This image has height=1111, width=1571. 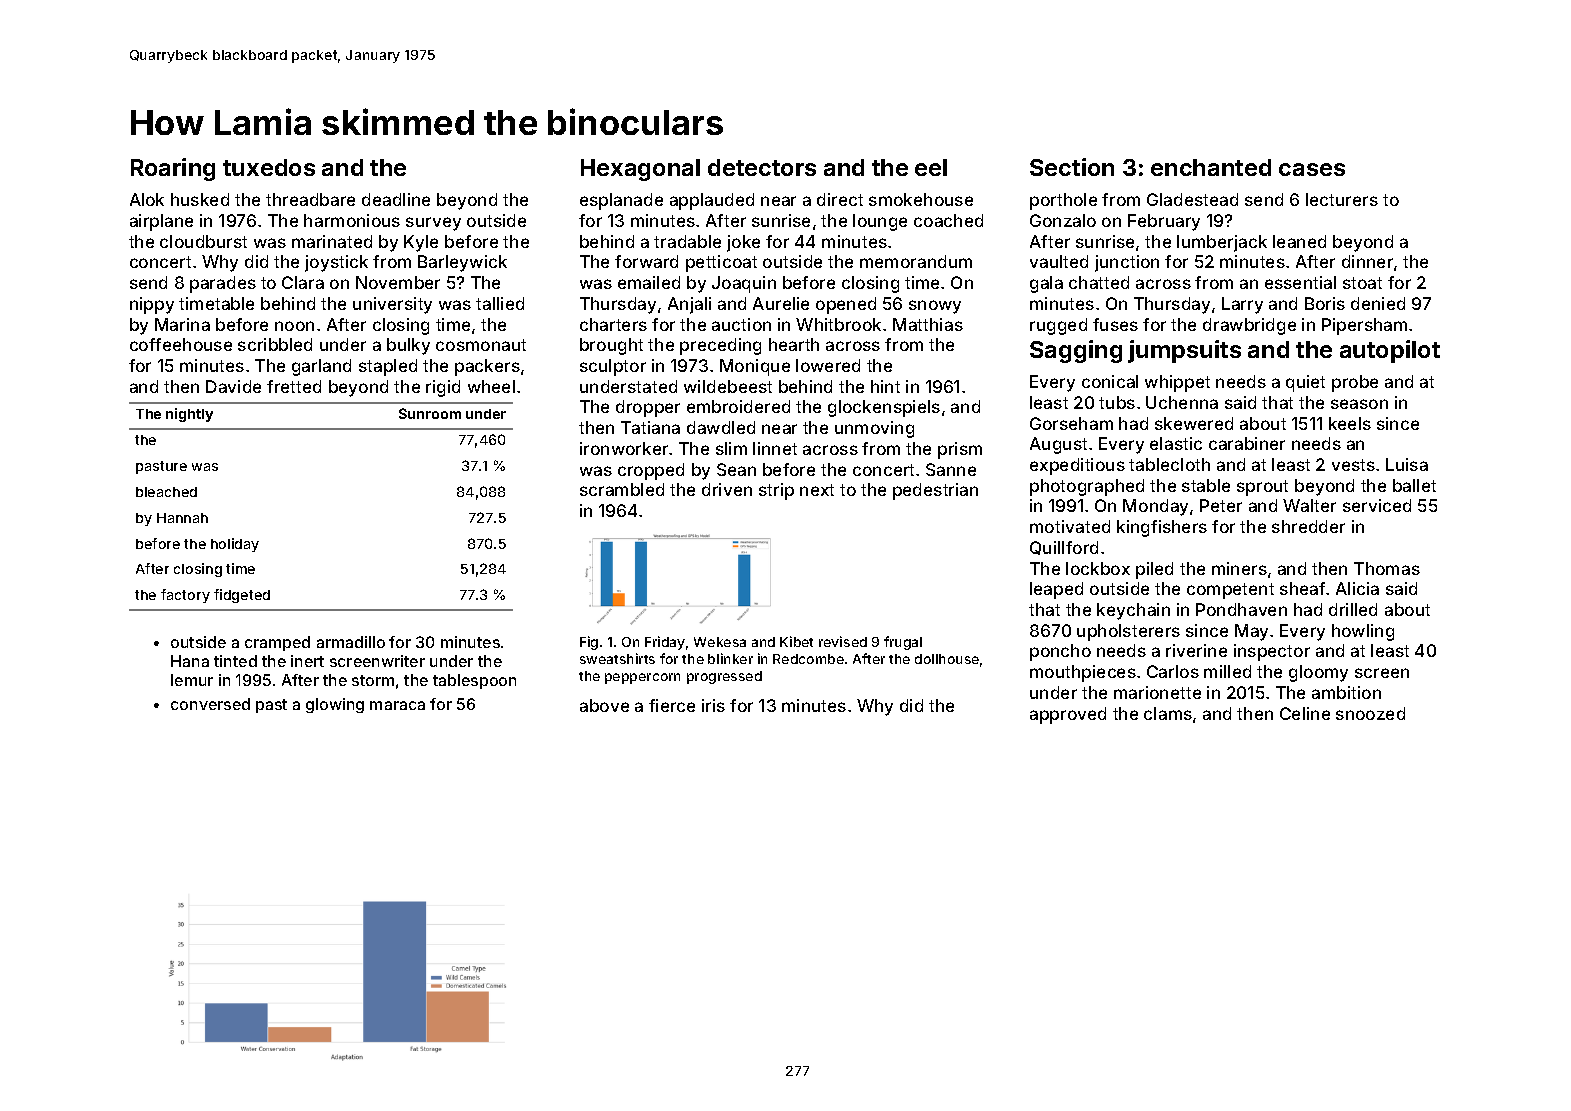 What do you see at coordinates (1127, 263) in the image?
I see `junction` at bounding box center [1127, 263].
